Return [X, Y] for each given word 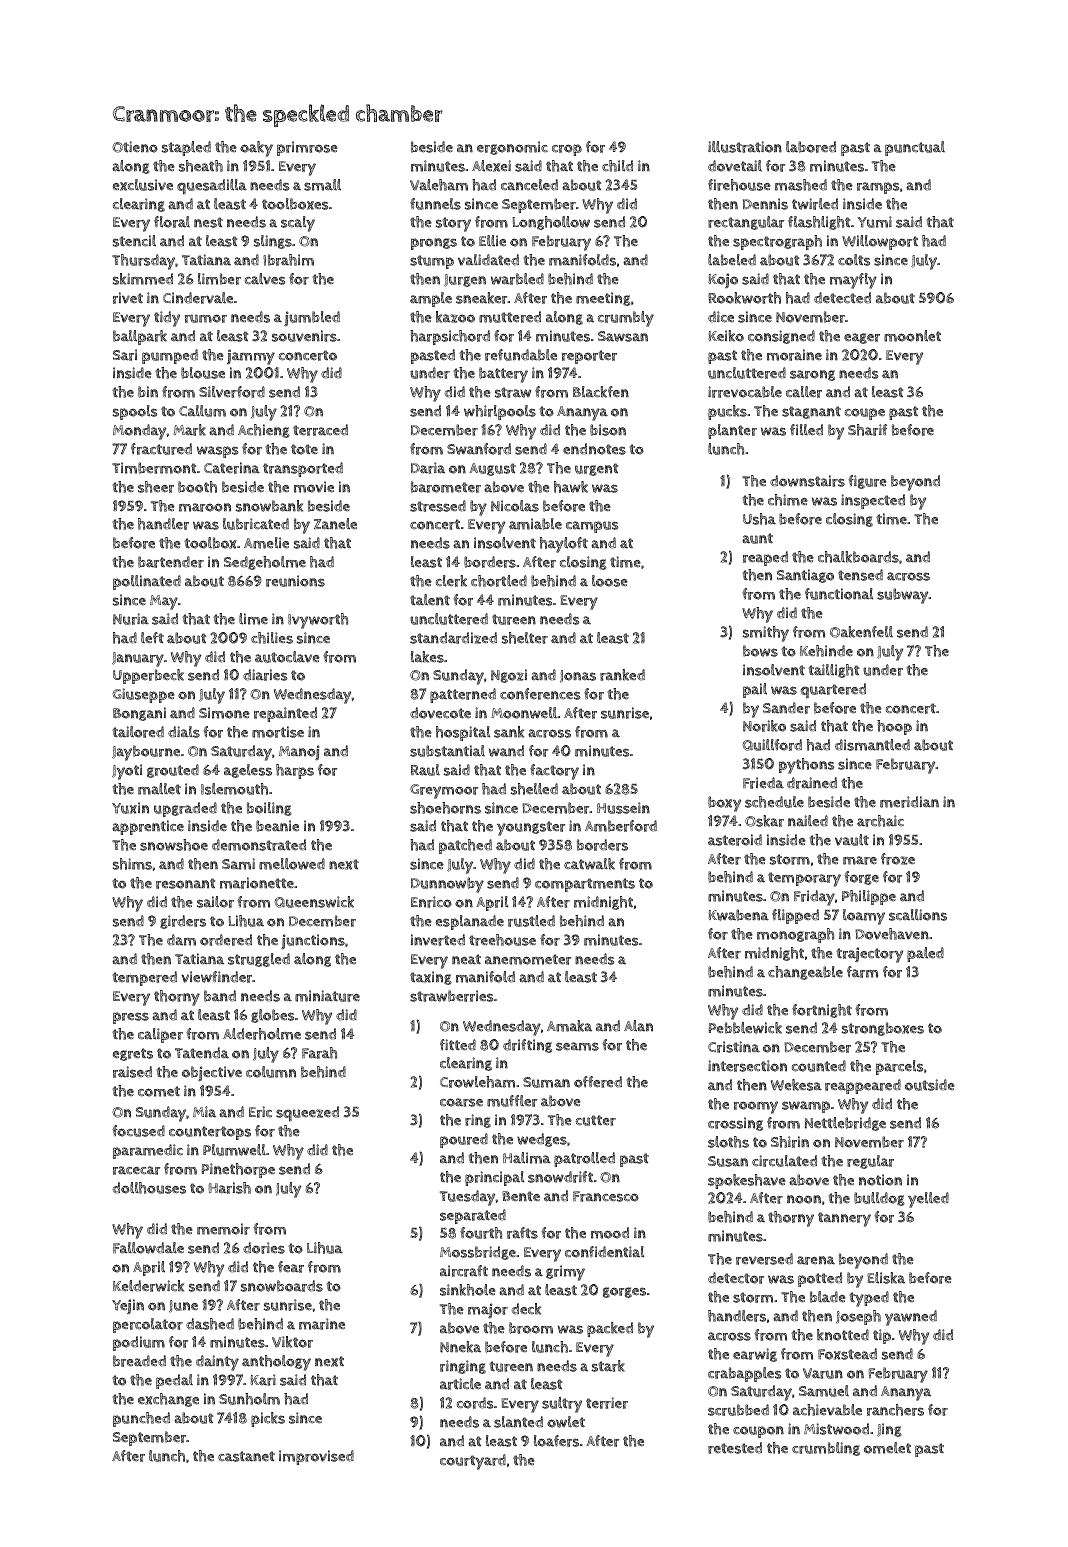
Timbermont [154, 468]
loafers [556, 1441]
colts [854, 260]
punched [141, 1419]
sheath [201, 166]
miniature [327, 996]
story [453, 224]
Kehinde [826, 651]
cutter [596, 1120]
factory [554, 772]
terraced [320, 430]
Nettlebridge [845, 1124]
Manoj [299, 753]
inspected [873, 501]
